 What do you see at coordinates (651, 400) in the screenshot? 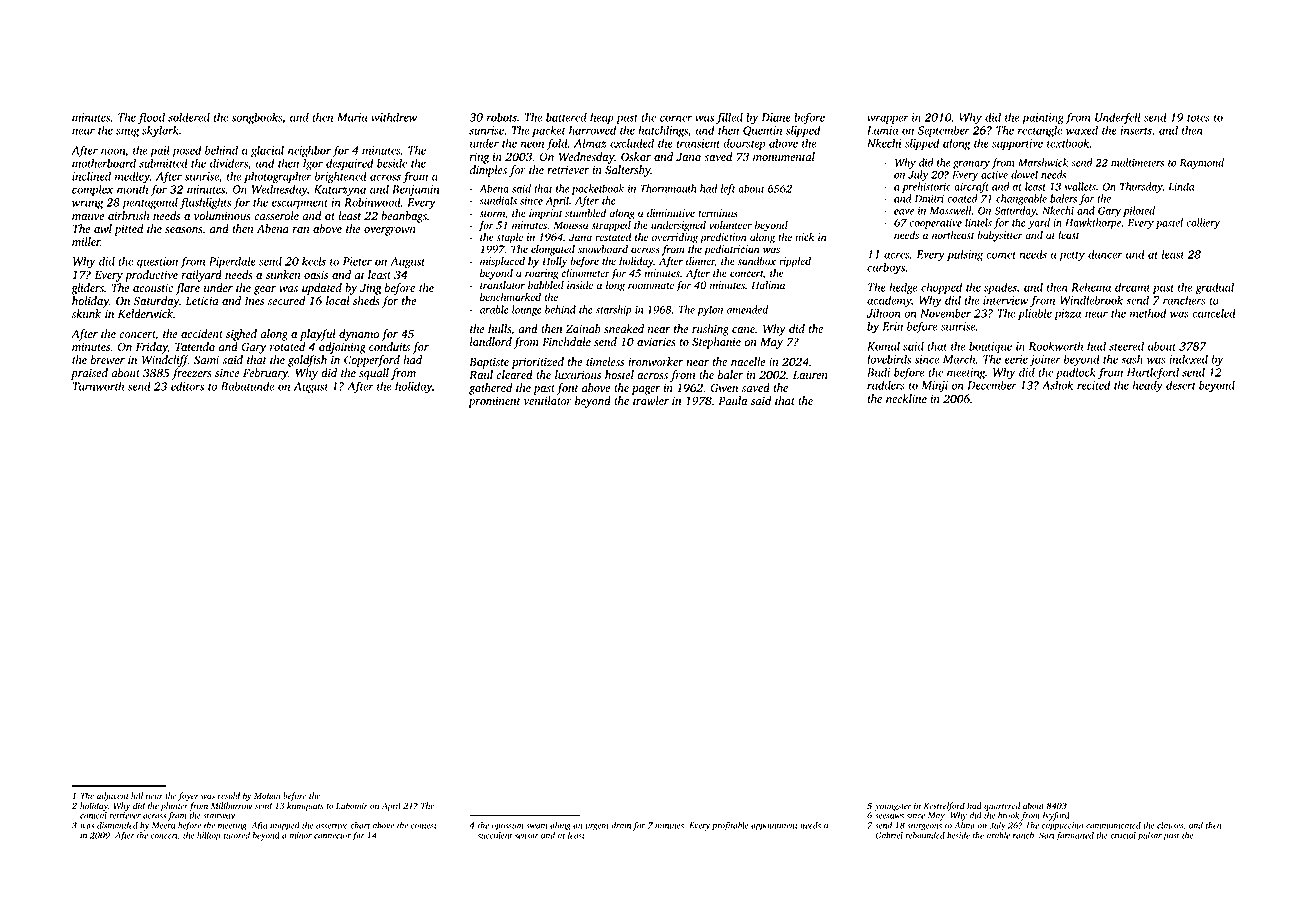
I see `trawler` at bounding box center [651, 400].
